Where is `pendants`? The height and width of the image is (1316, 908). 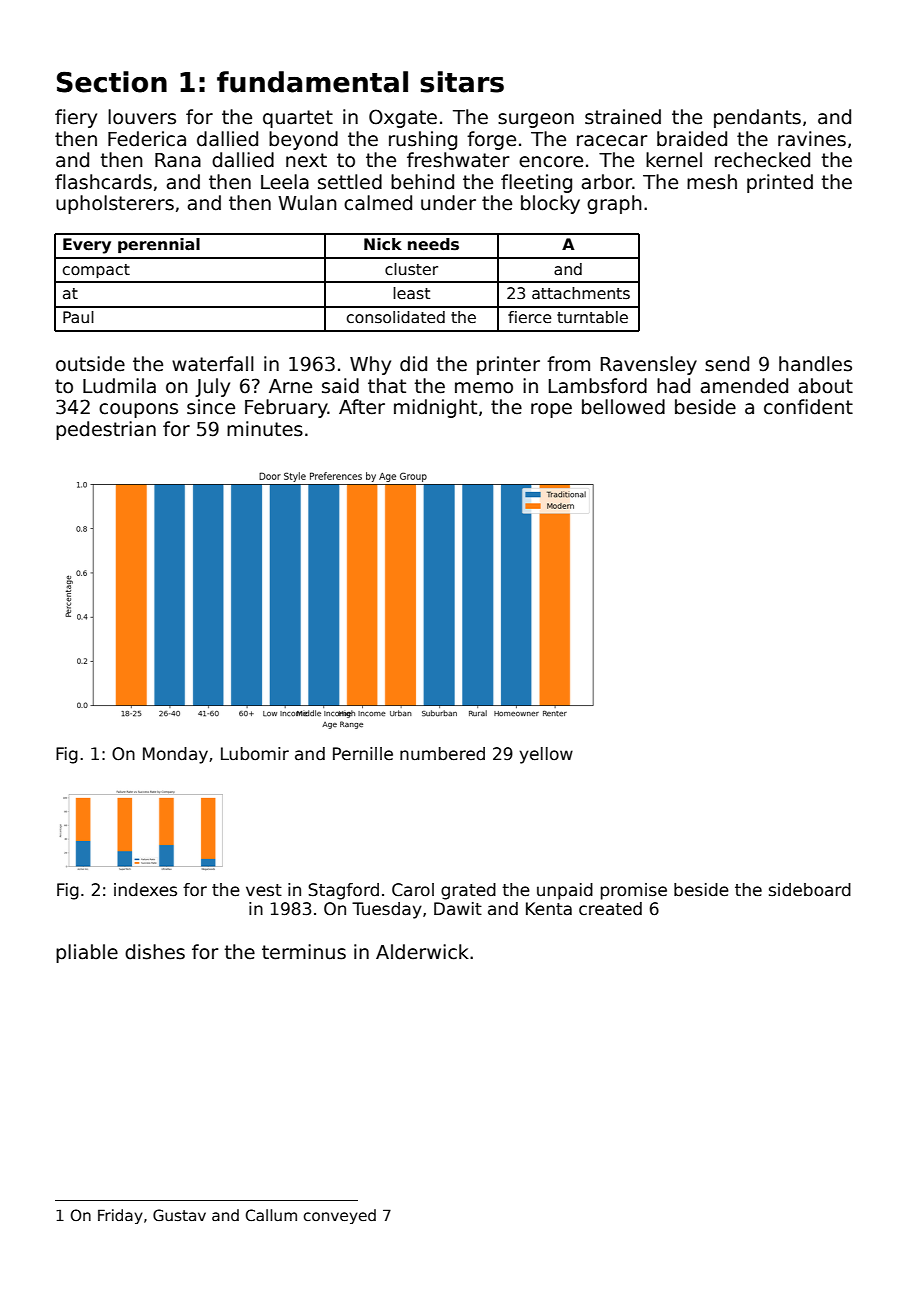
pendants is located at coordinates (757, 118).
